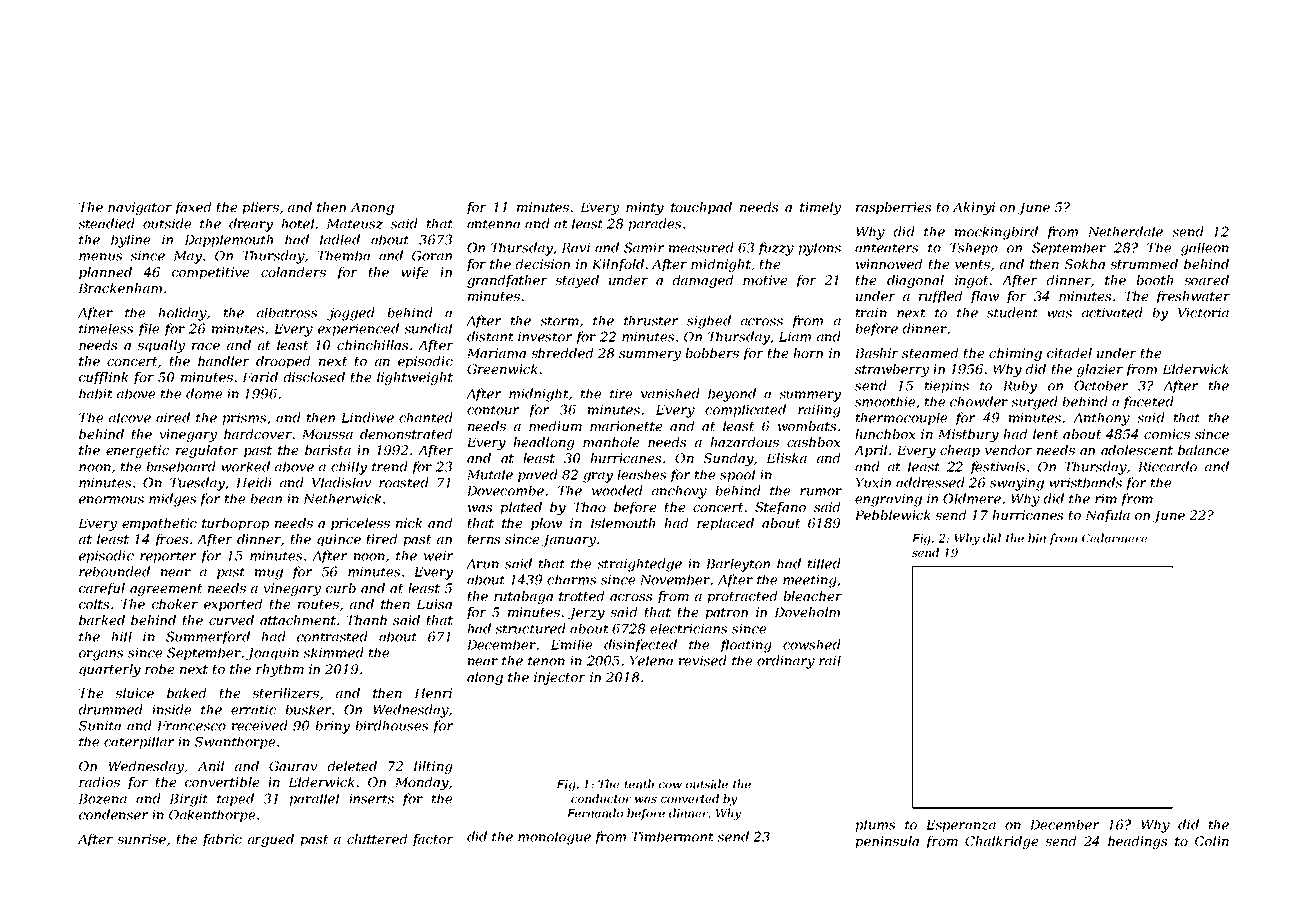 This image has height=924, width=1308. I want to click on Mateusz, so click(355, 224).
